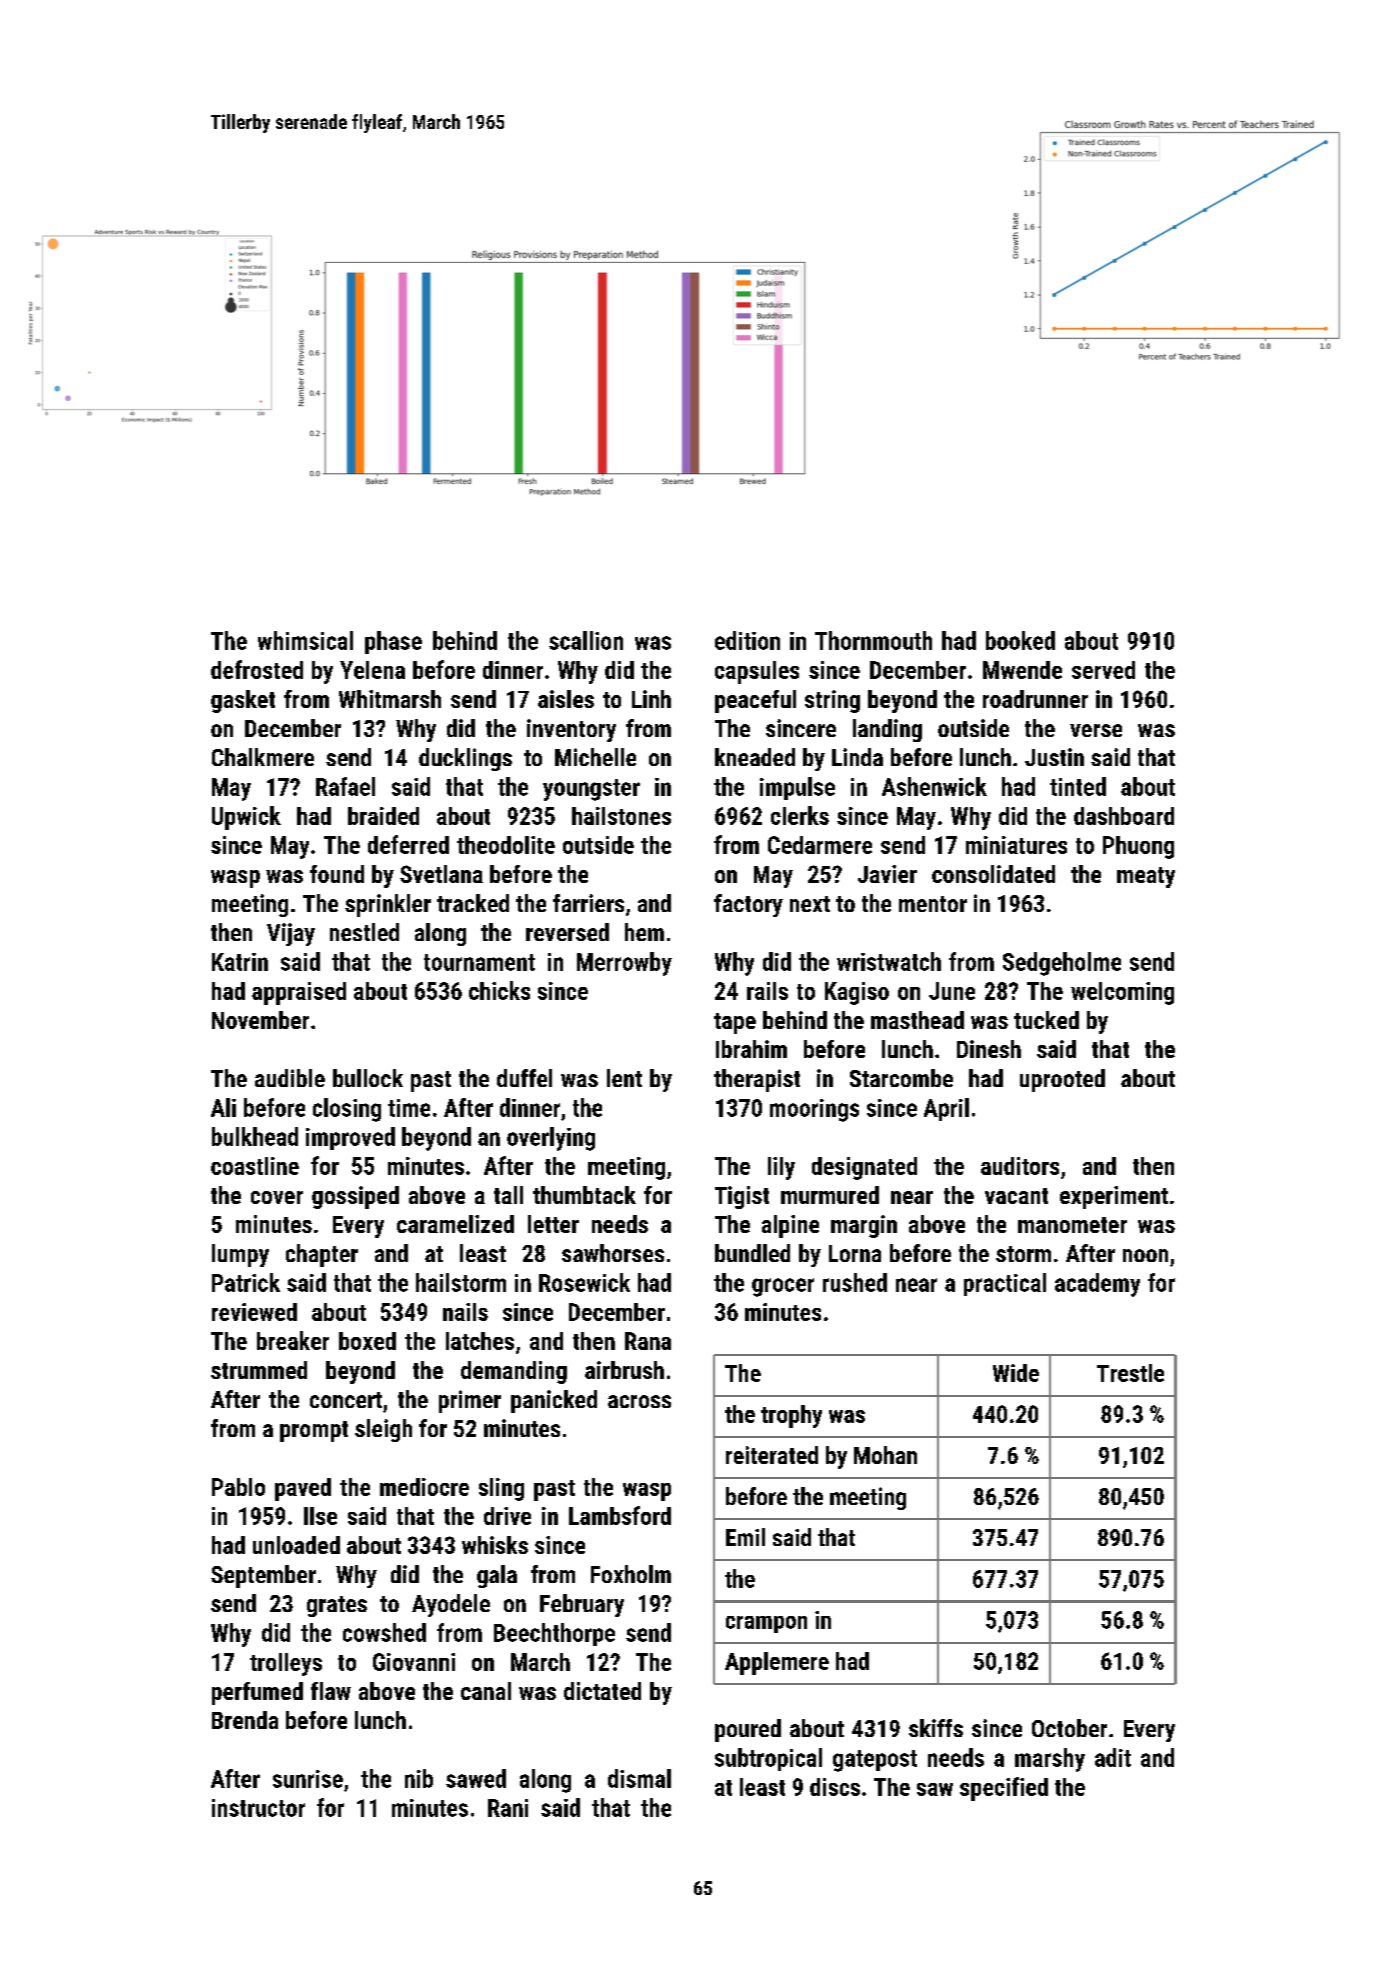 The width and height of the screenshot is (1386, 1969). What do you see at coordinates (755, 757) in the screenshot?
I see `kneaded` at bounding box center [755, 757].
